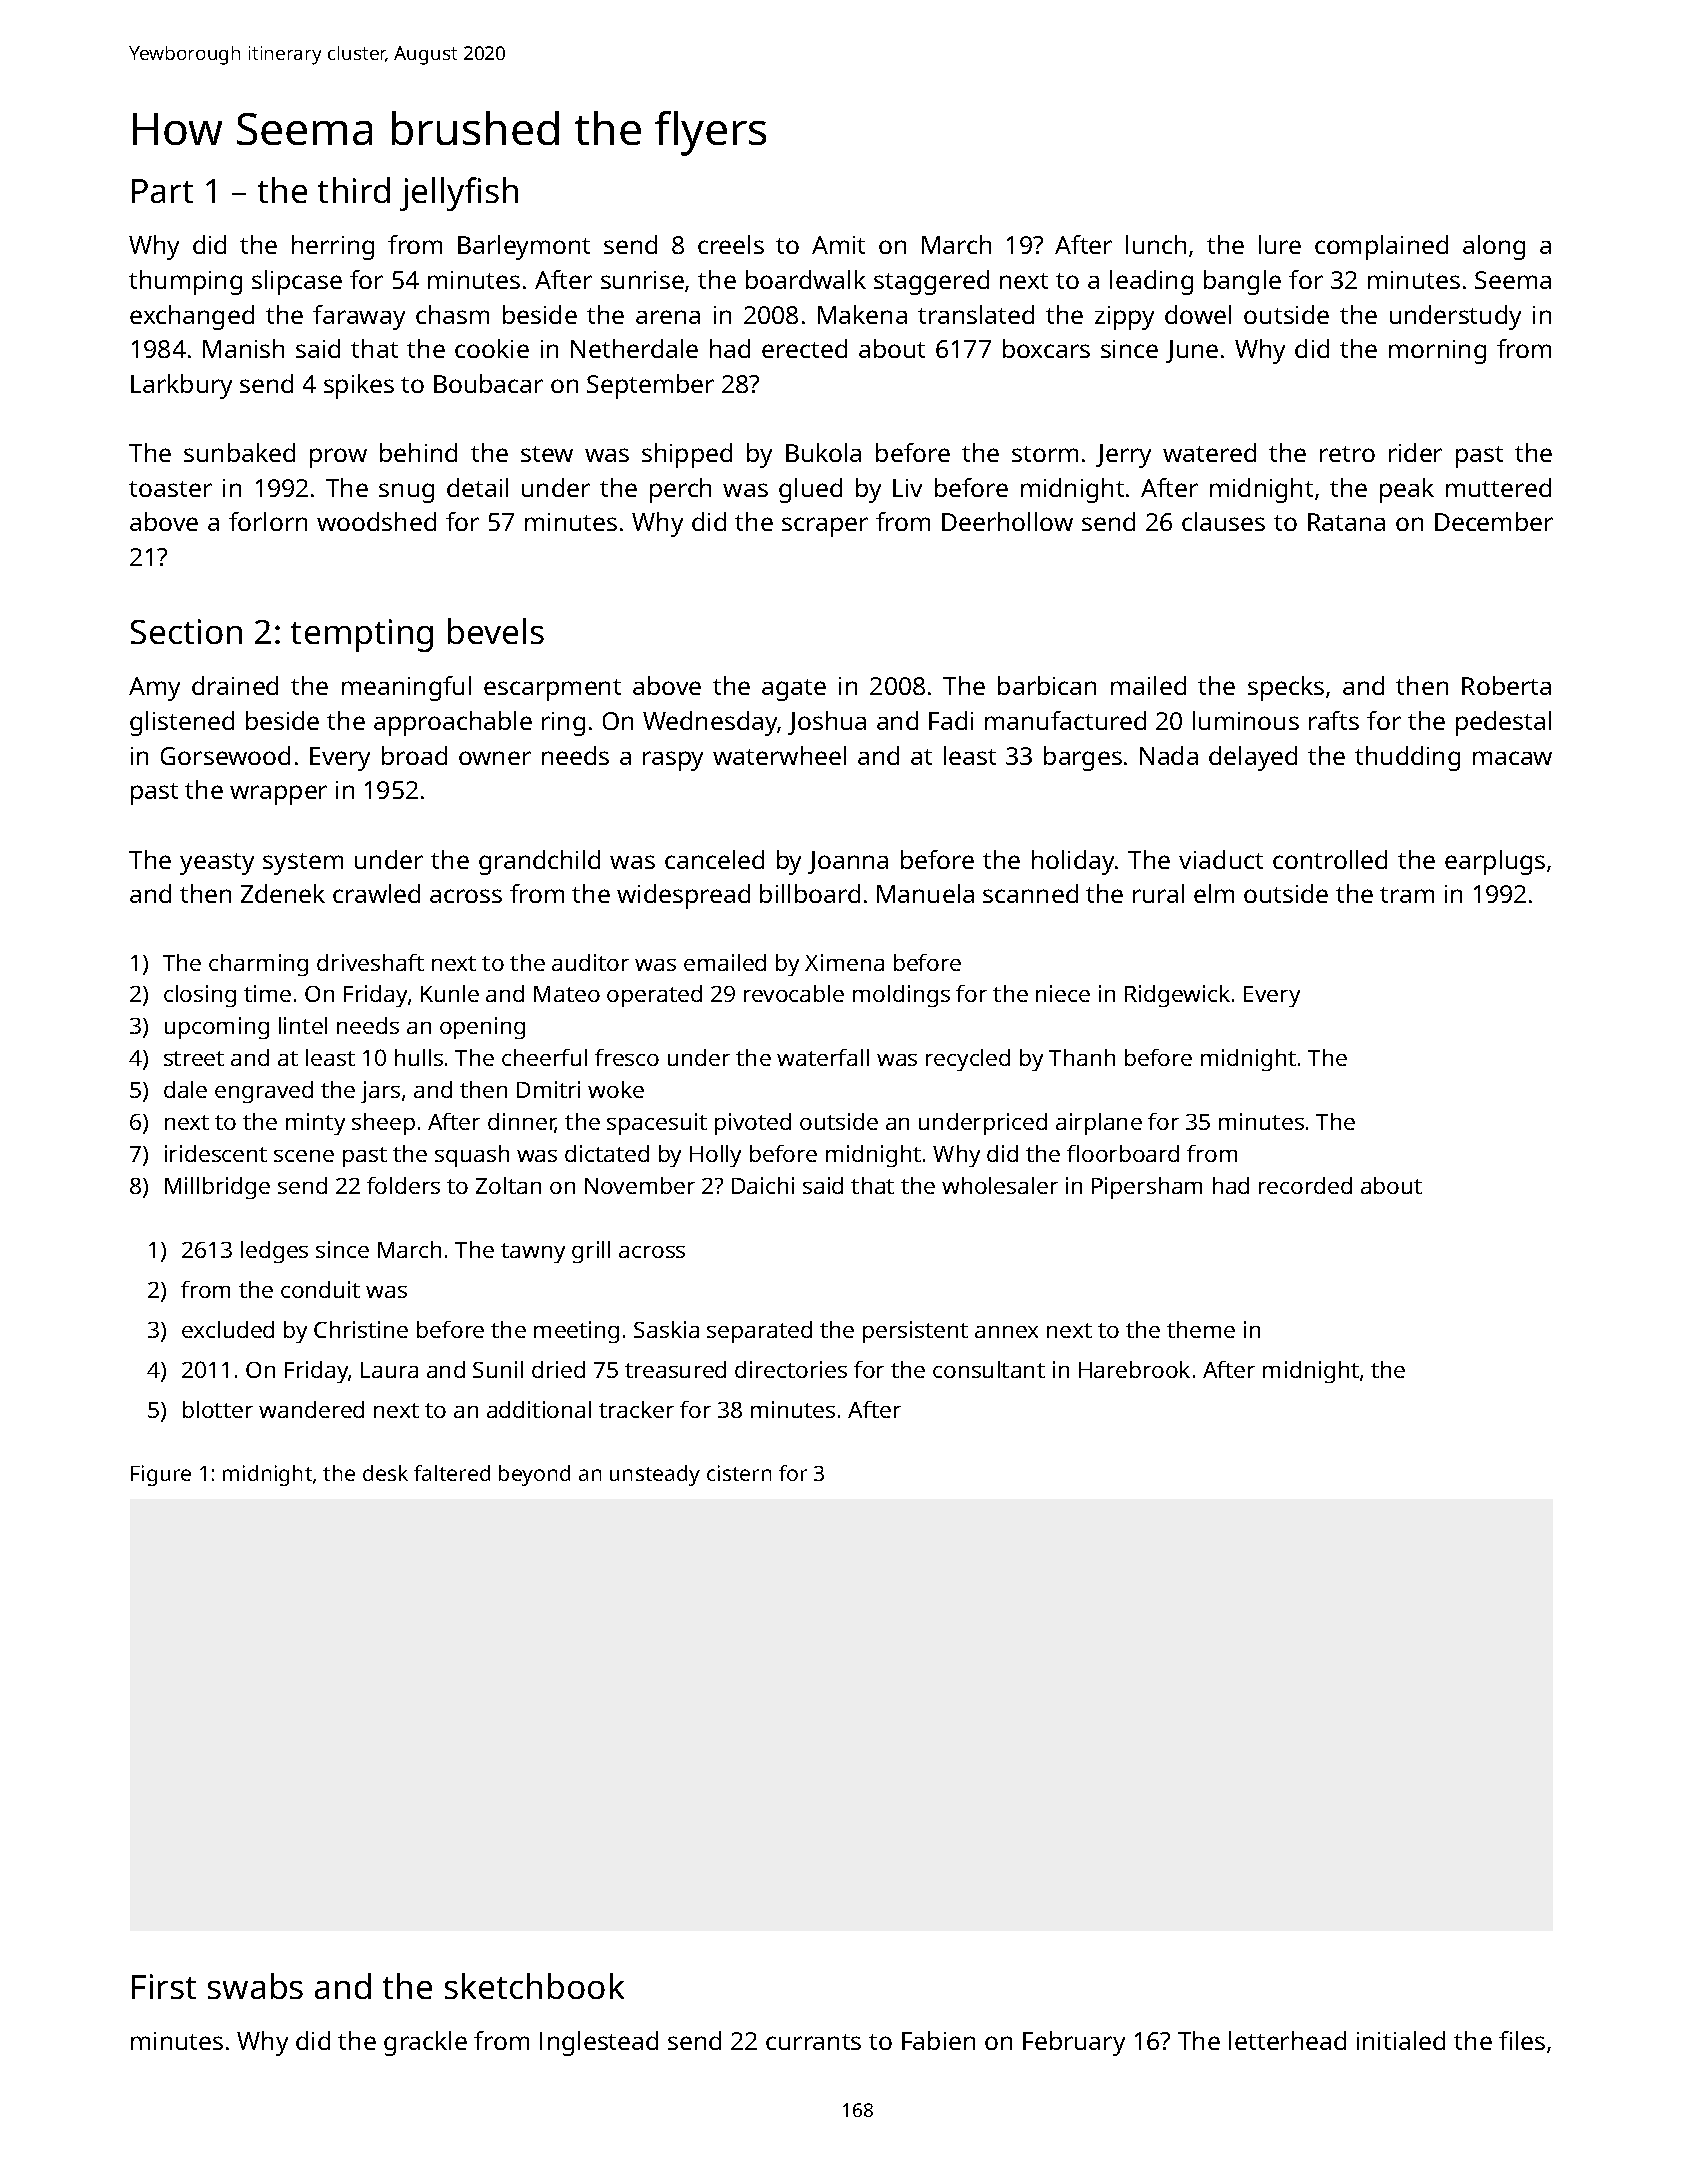  What do you see at coordinates (823, 1057) in the screenshot?
I see `waterfall` at bounding box center [823, 1057].
